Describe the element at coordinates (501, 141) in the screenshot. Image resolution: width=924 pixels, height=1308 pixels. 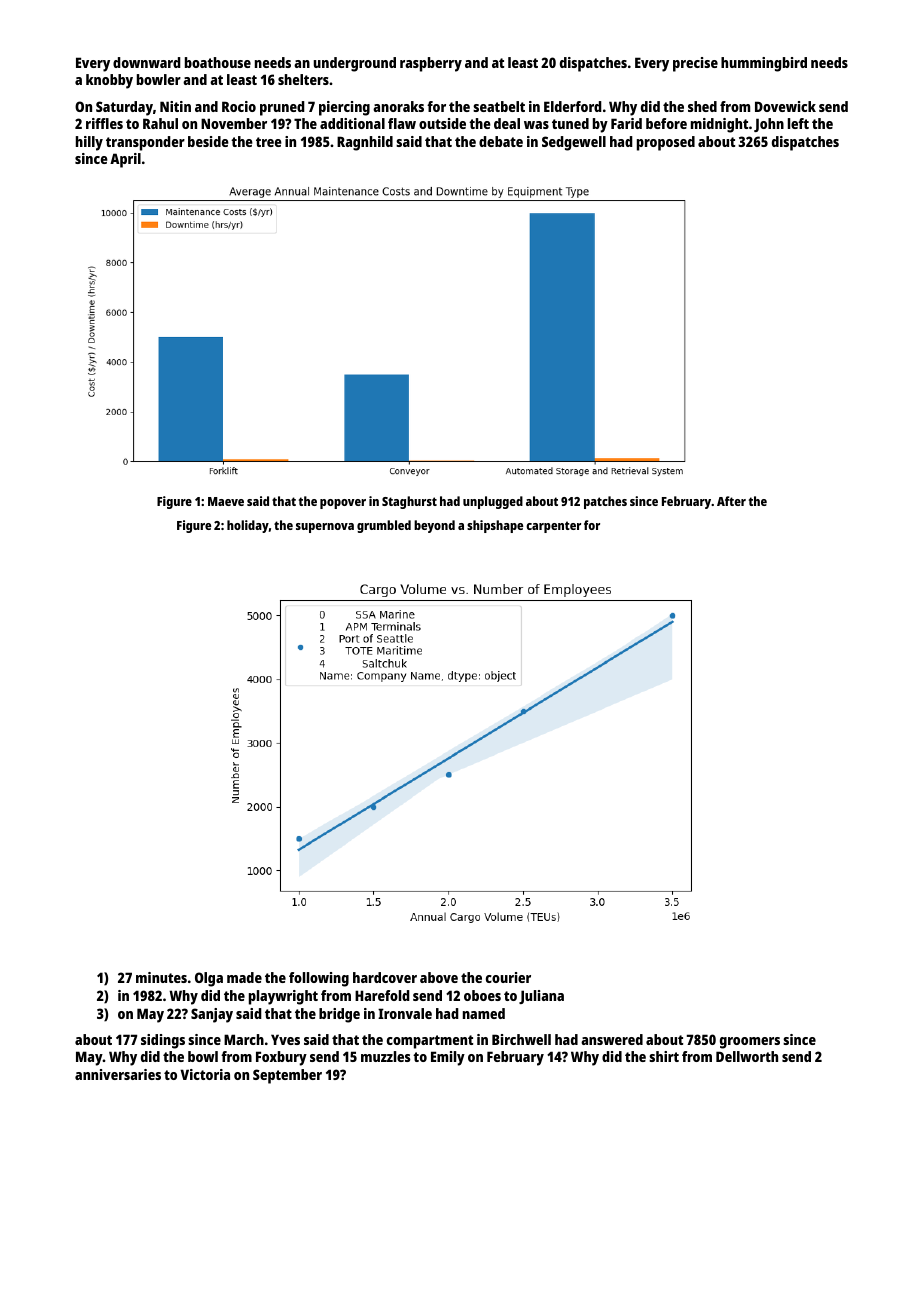
I see `debate` at that location.
